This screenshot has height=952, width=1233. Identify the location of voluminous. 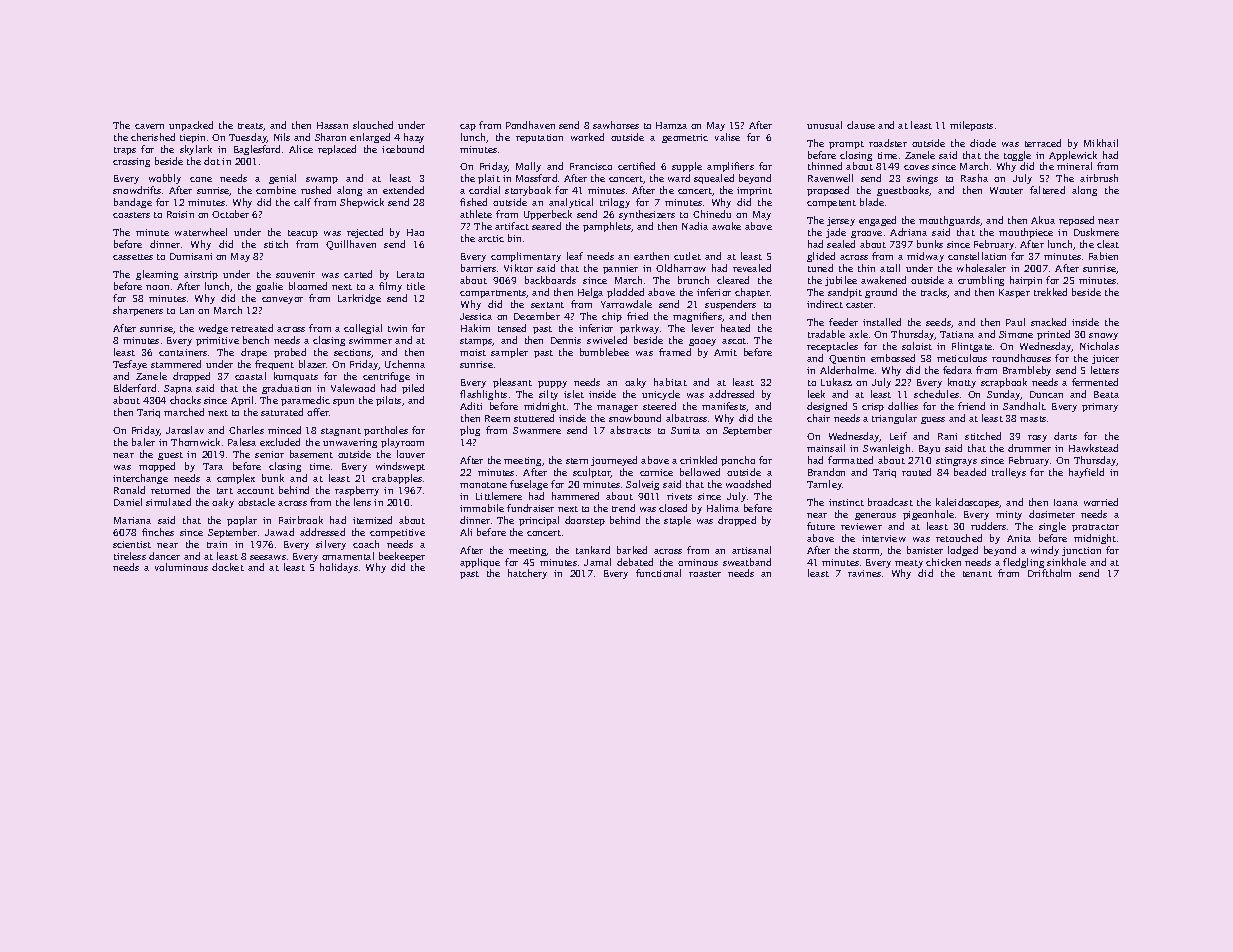
(181, 567).
